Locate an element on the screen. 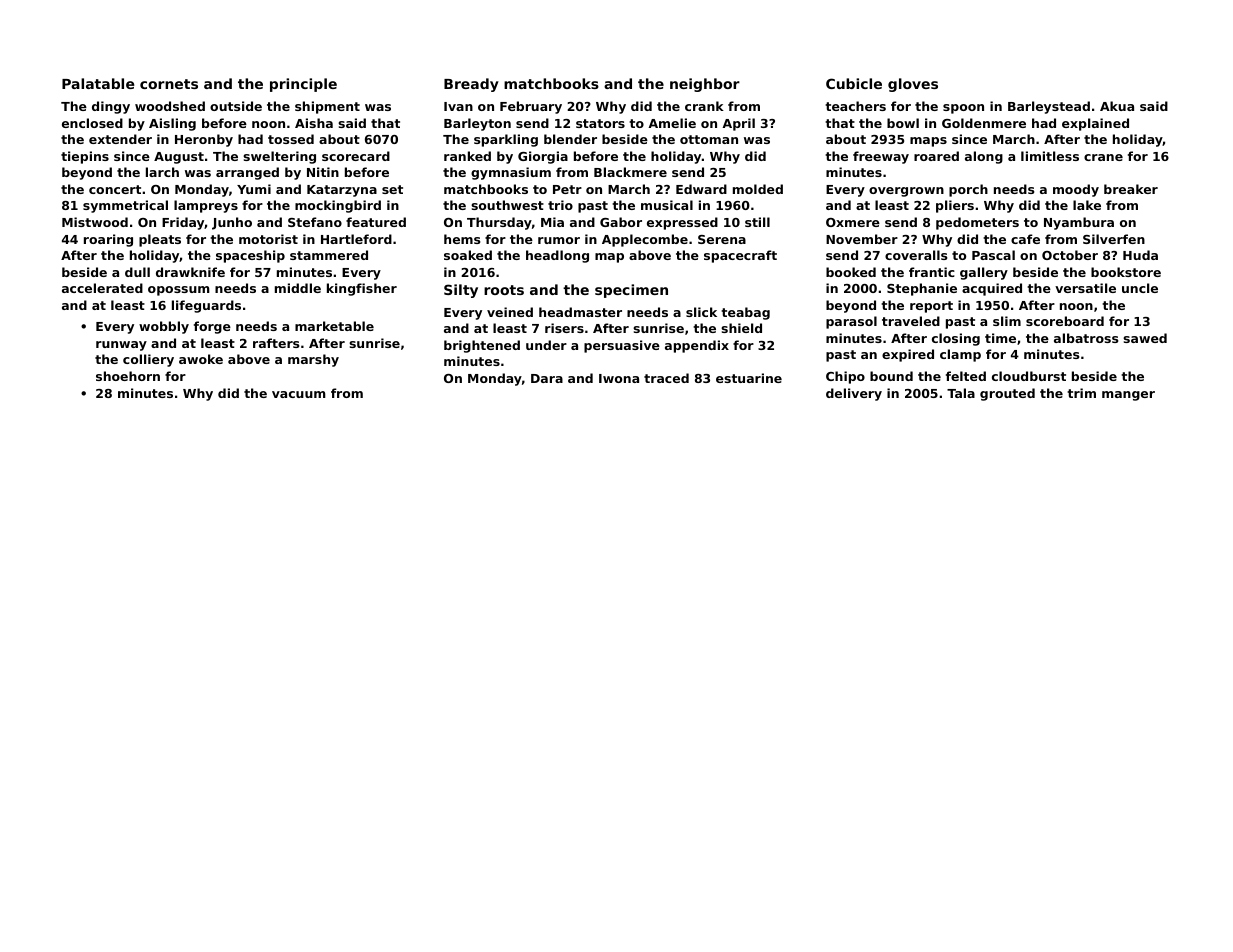 This screenshot has height=952, width=1233. Dara is located at coordinates (547, 378).
